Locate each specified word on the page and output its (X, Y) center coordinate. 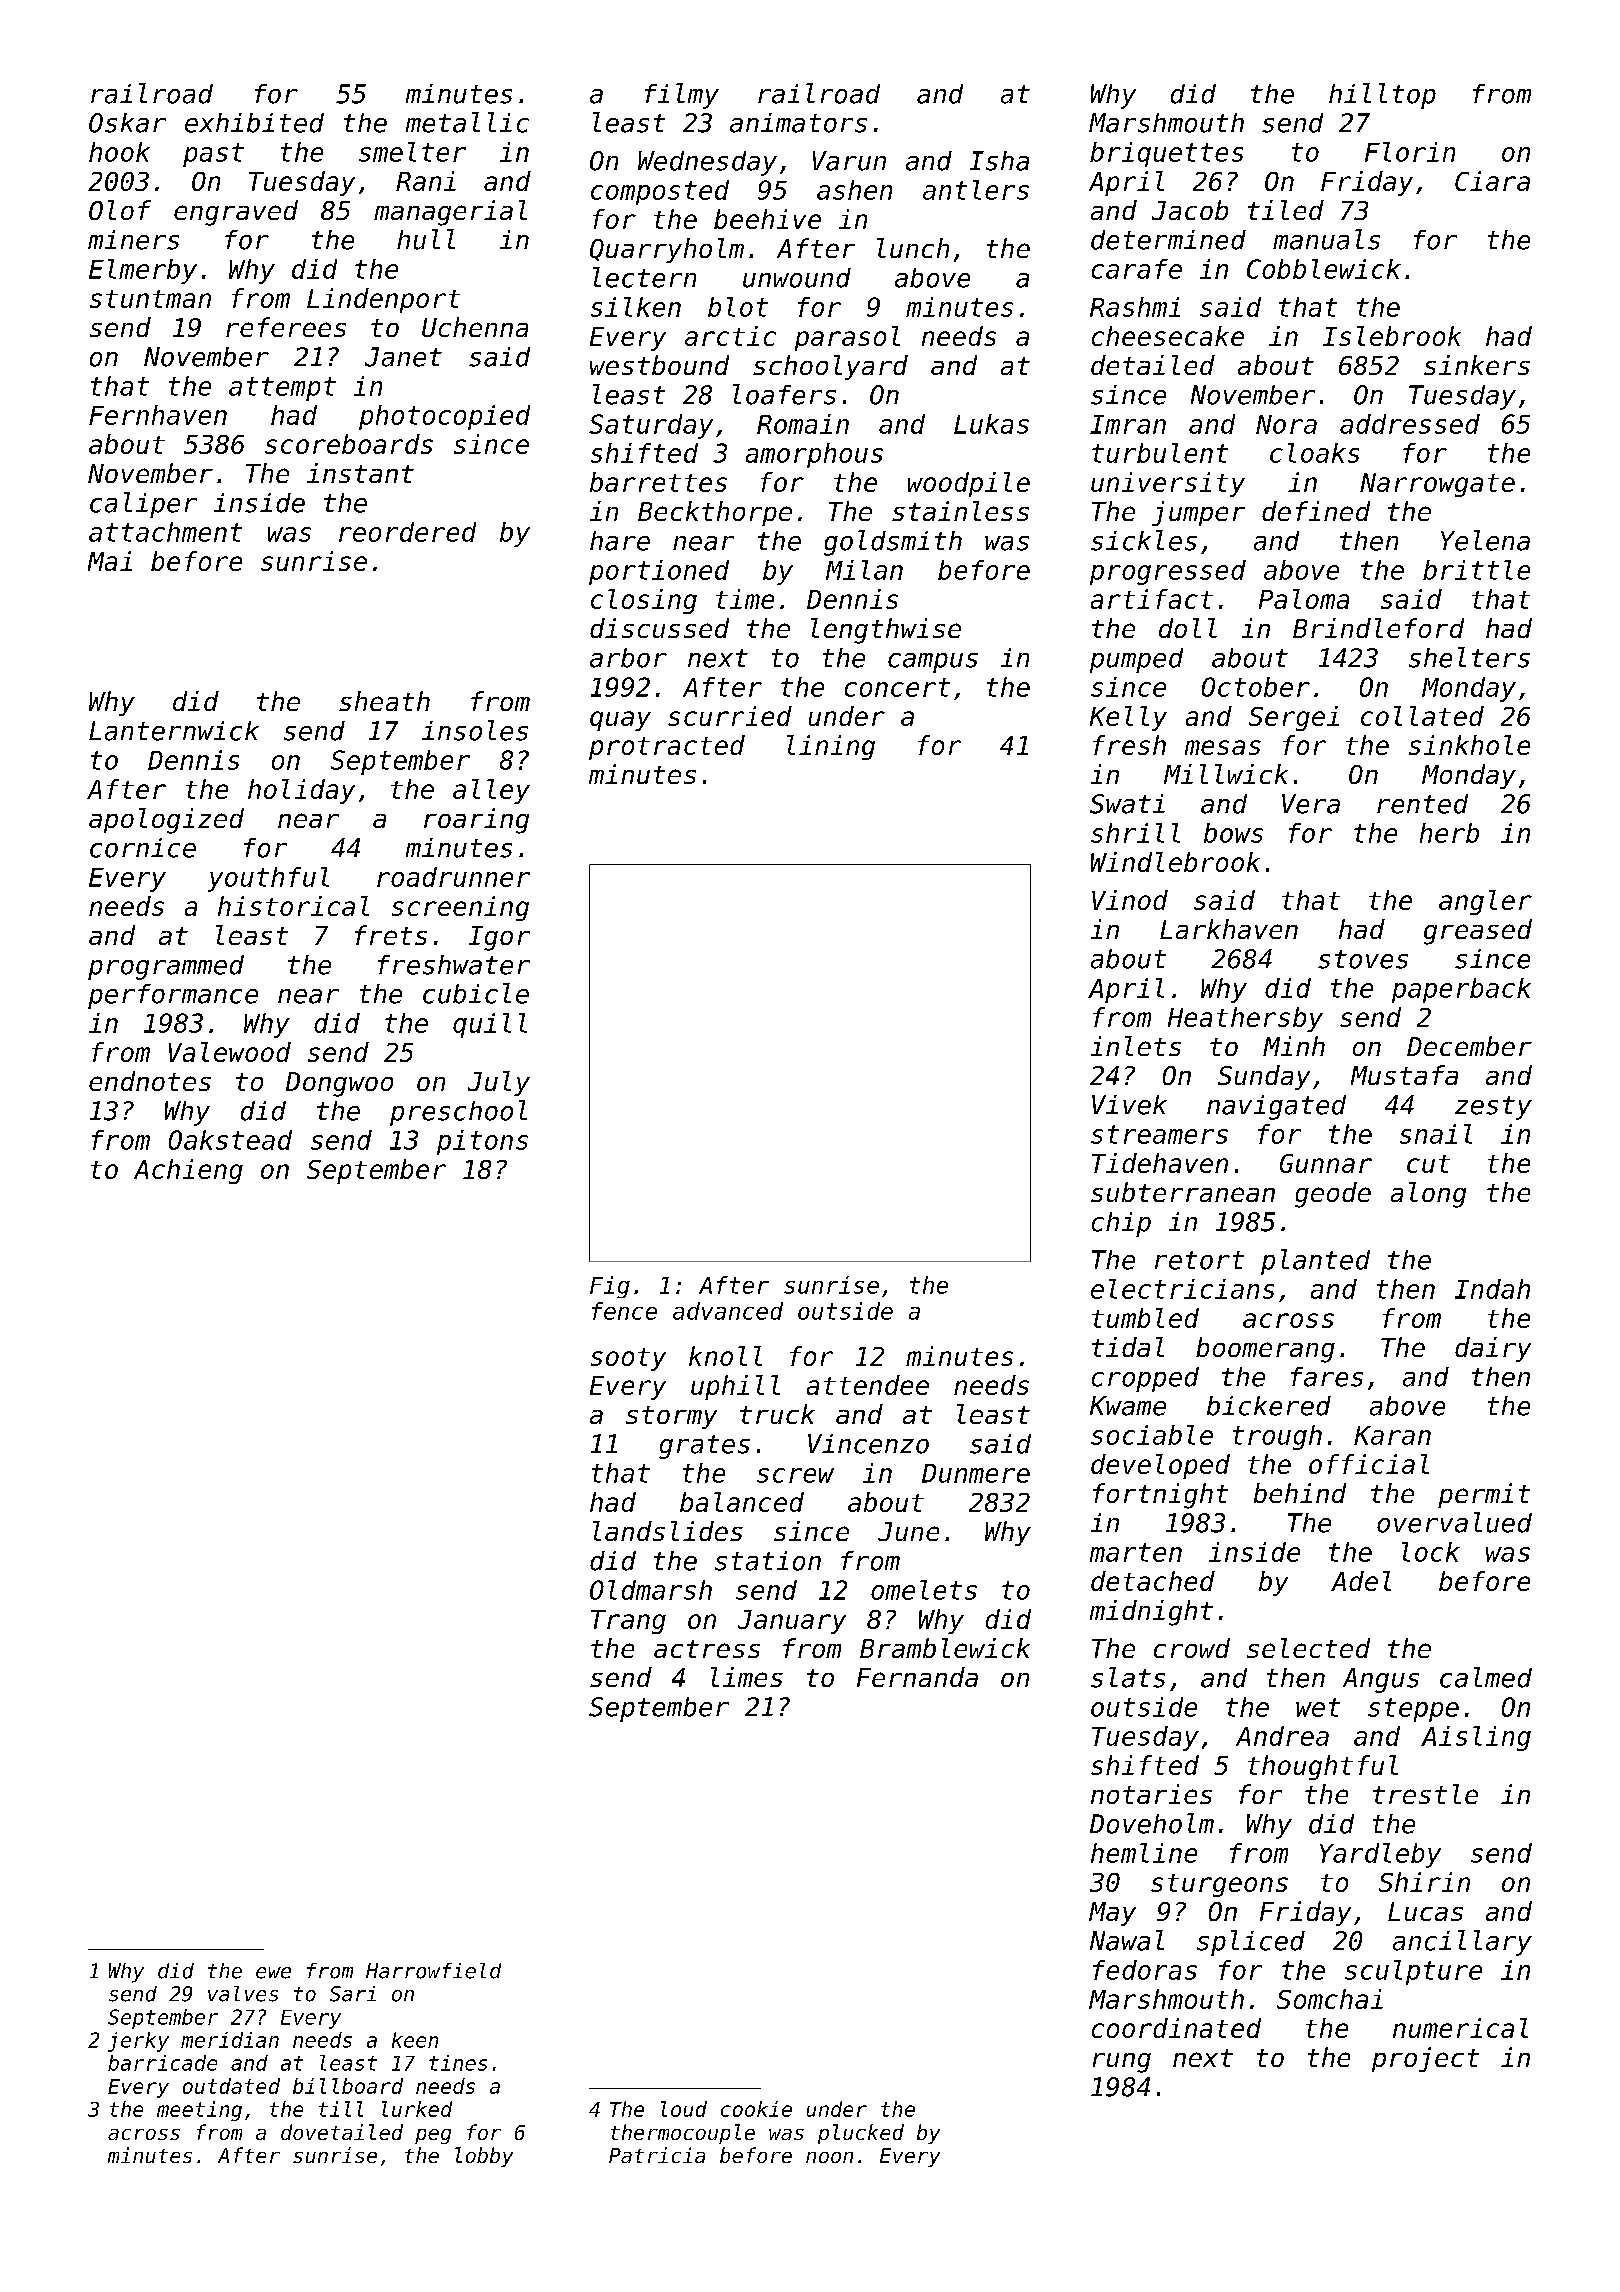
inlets (1136, 1046)
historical (293, 906)
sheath (384, 701)
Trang (628, 1622)
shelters (1469, 657)
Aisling (1476, 1738)
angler (1485, 902)
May (1112, 1914)
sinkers (1477, 365)
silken (636, 307)
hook (119, 152)
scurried (730, 716)
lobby (484, 2157)
